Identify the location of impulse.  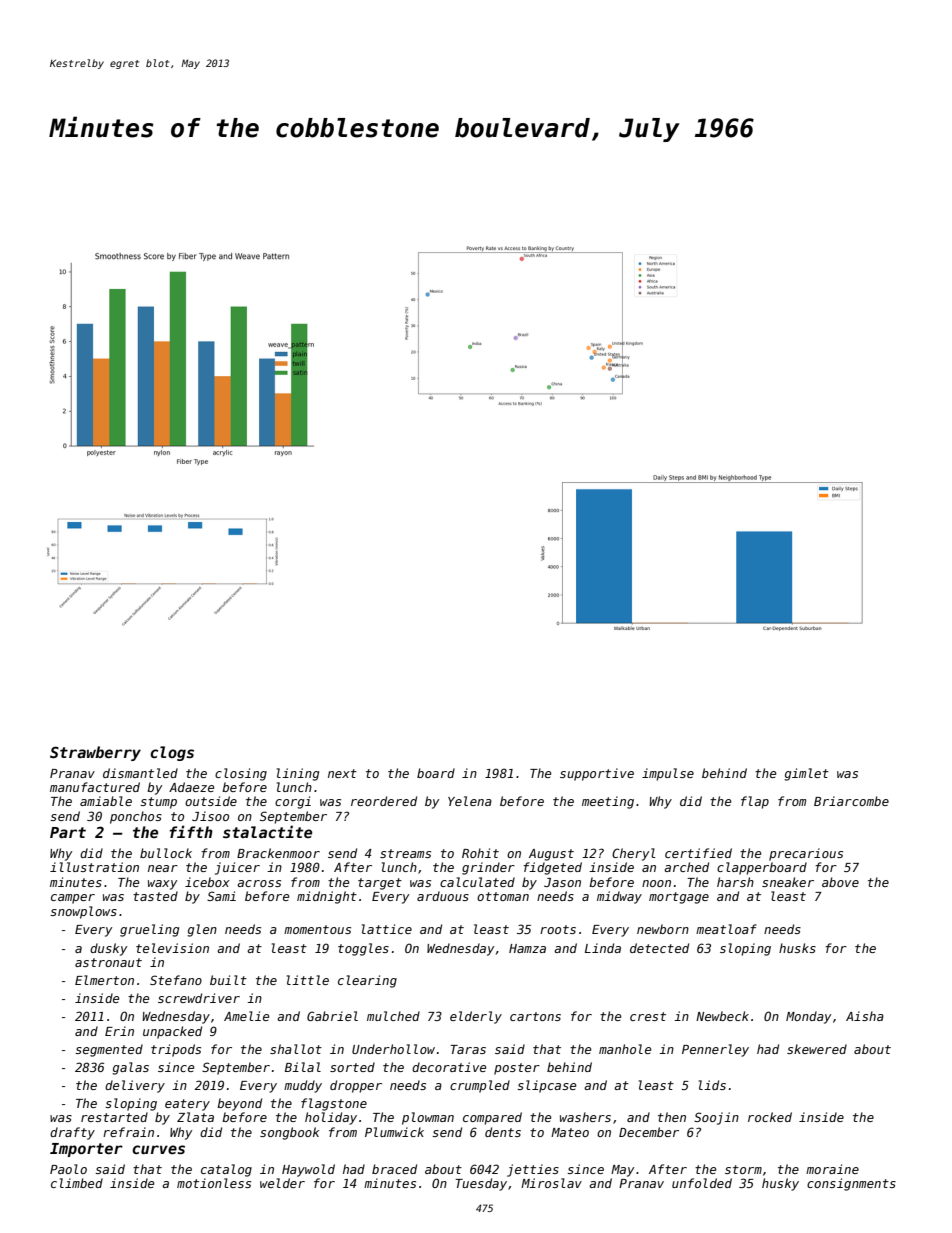
(668, 774).
